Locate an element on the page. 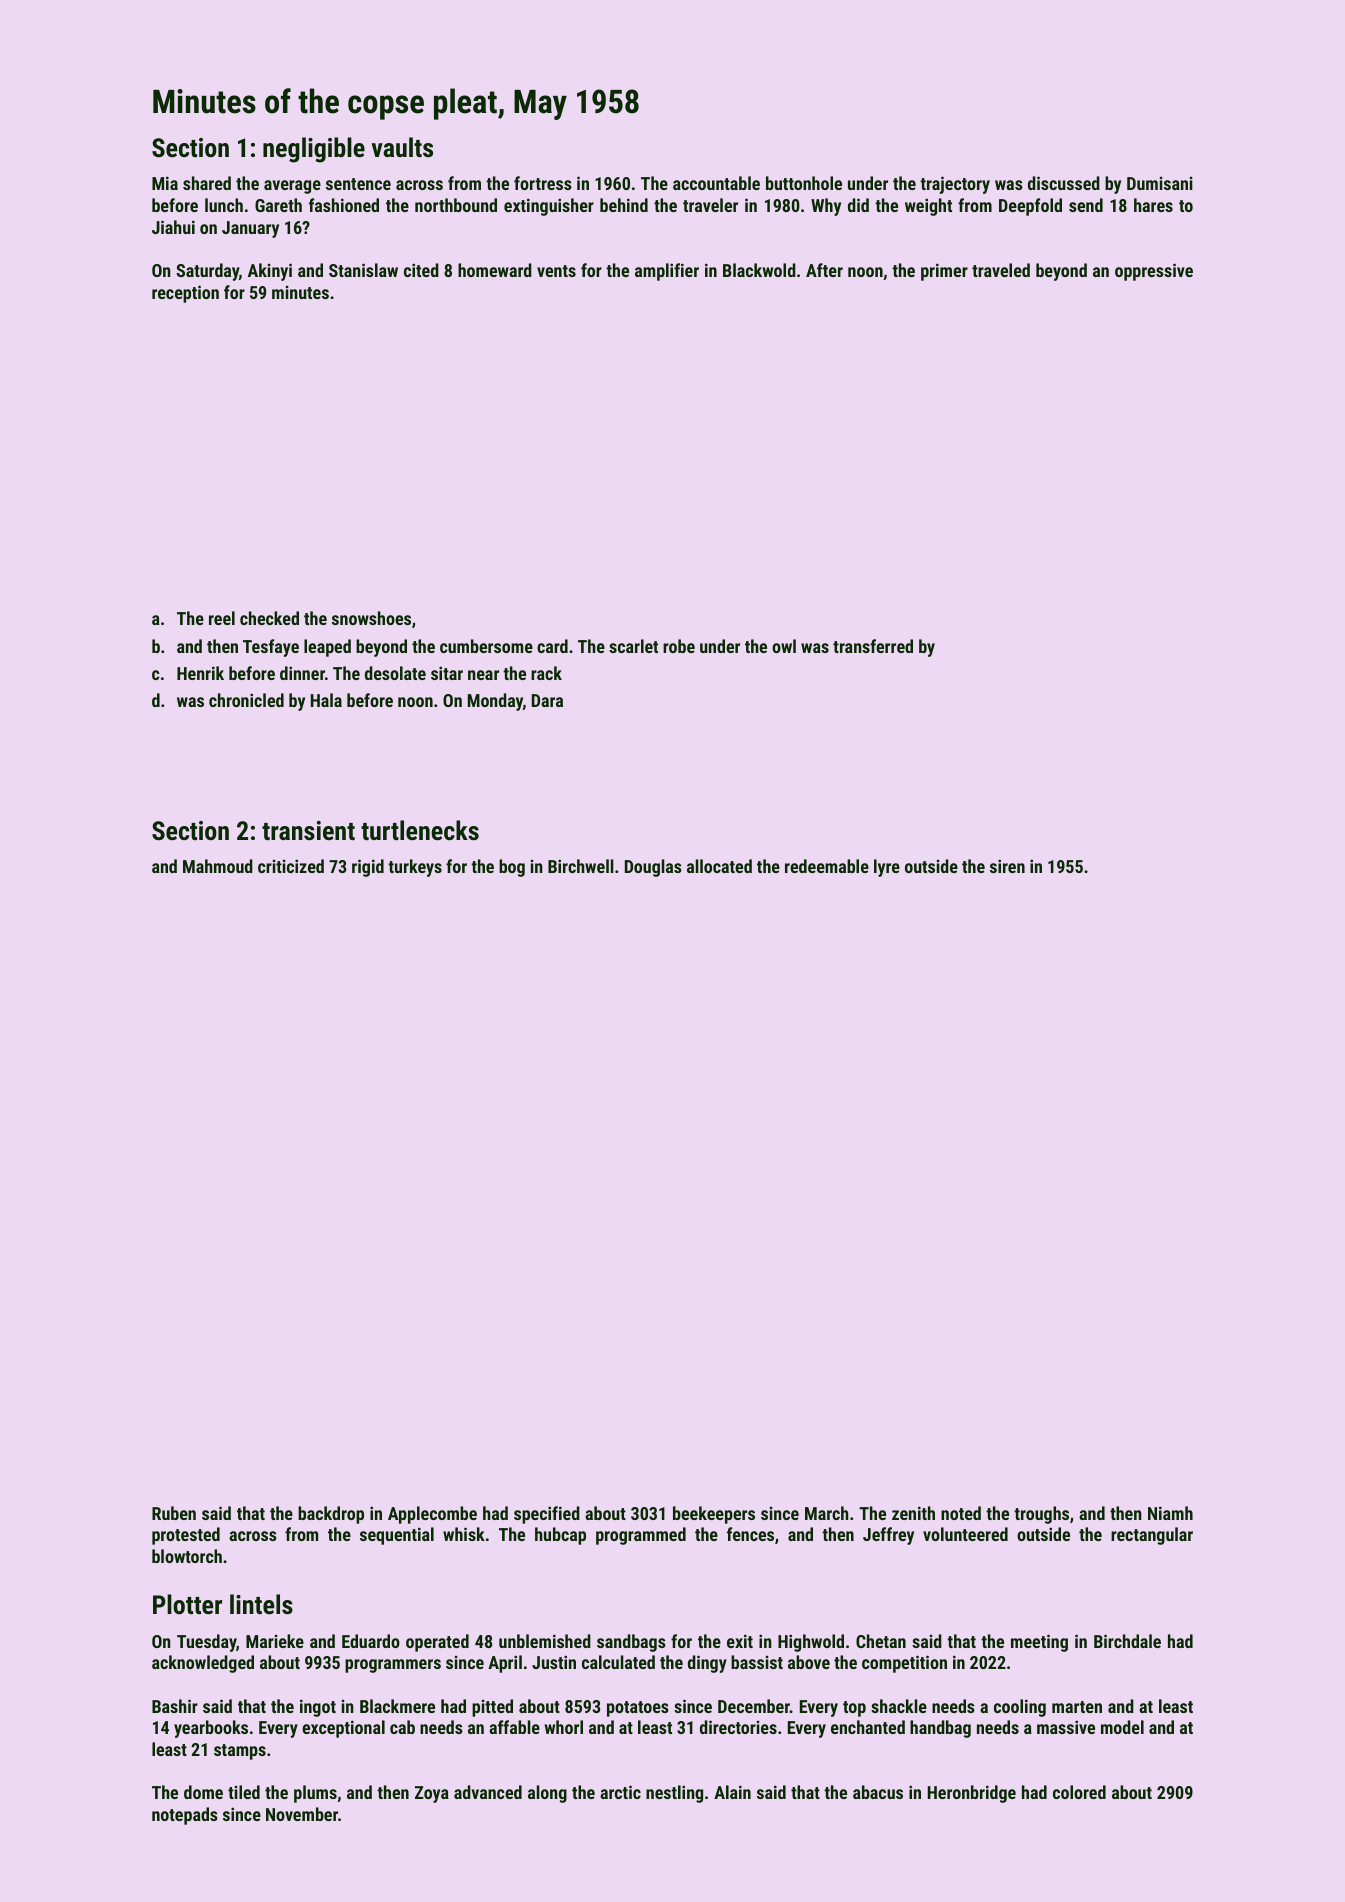 The height and width of the image is (1902, 1345). send is located at coordinates (1086, 205).
